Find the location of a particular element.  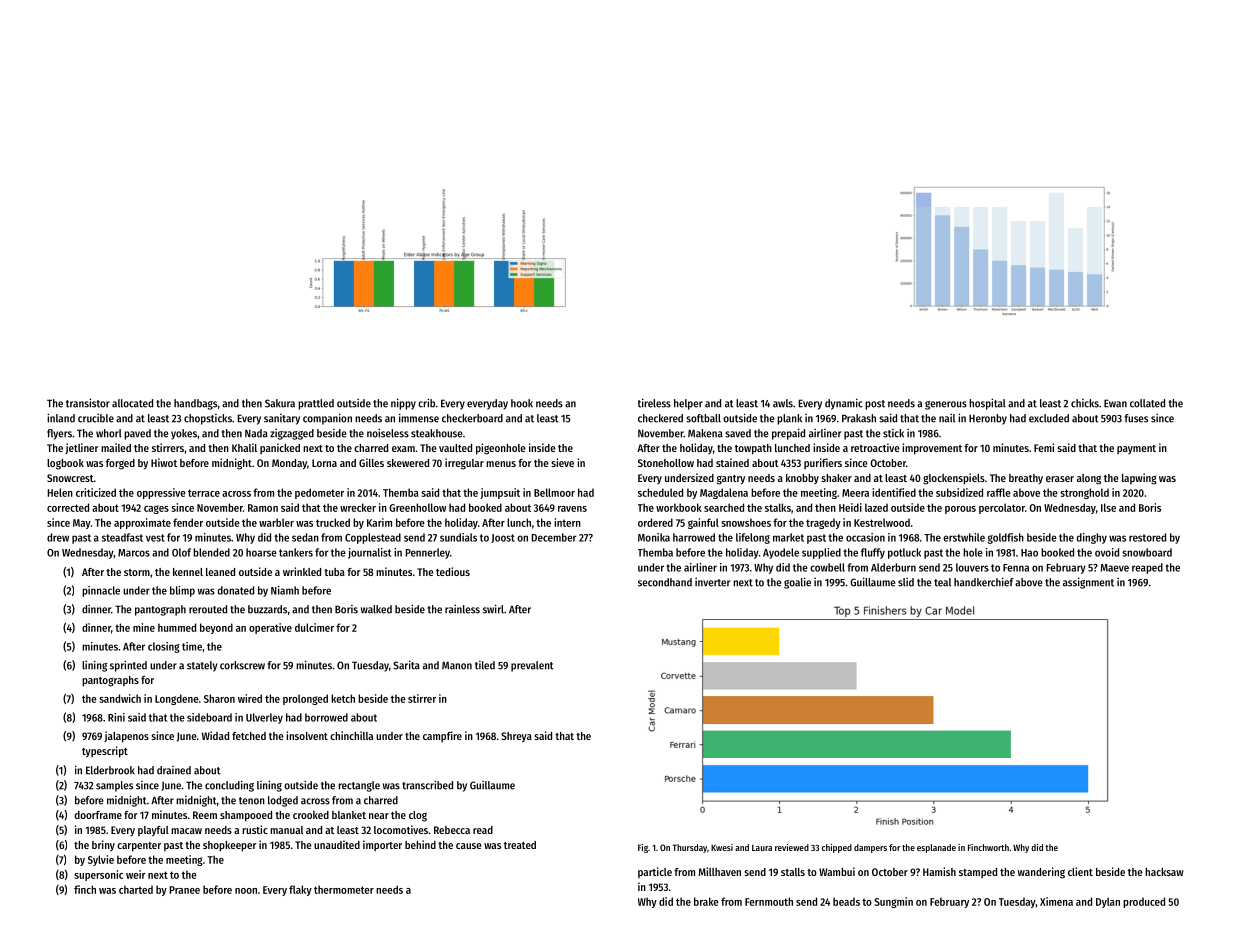

Pranee is located at coordinates (184, 890).
